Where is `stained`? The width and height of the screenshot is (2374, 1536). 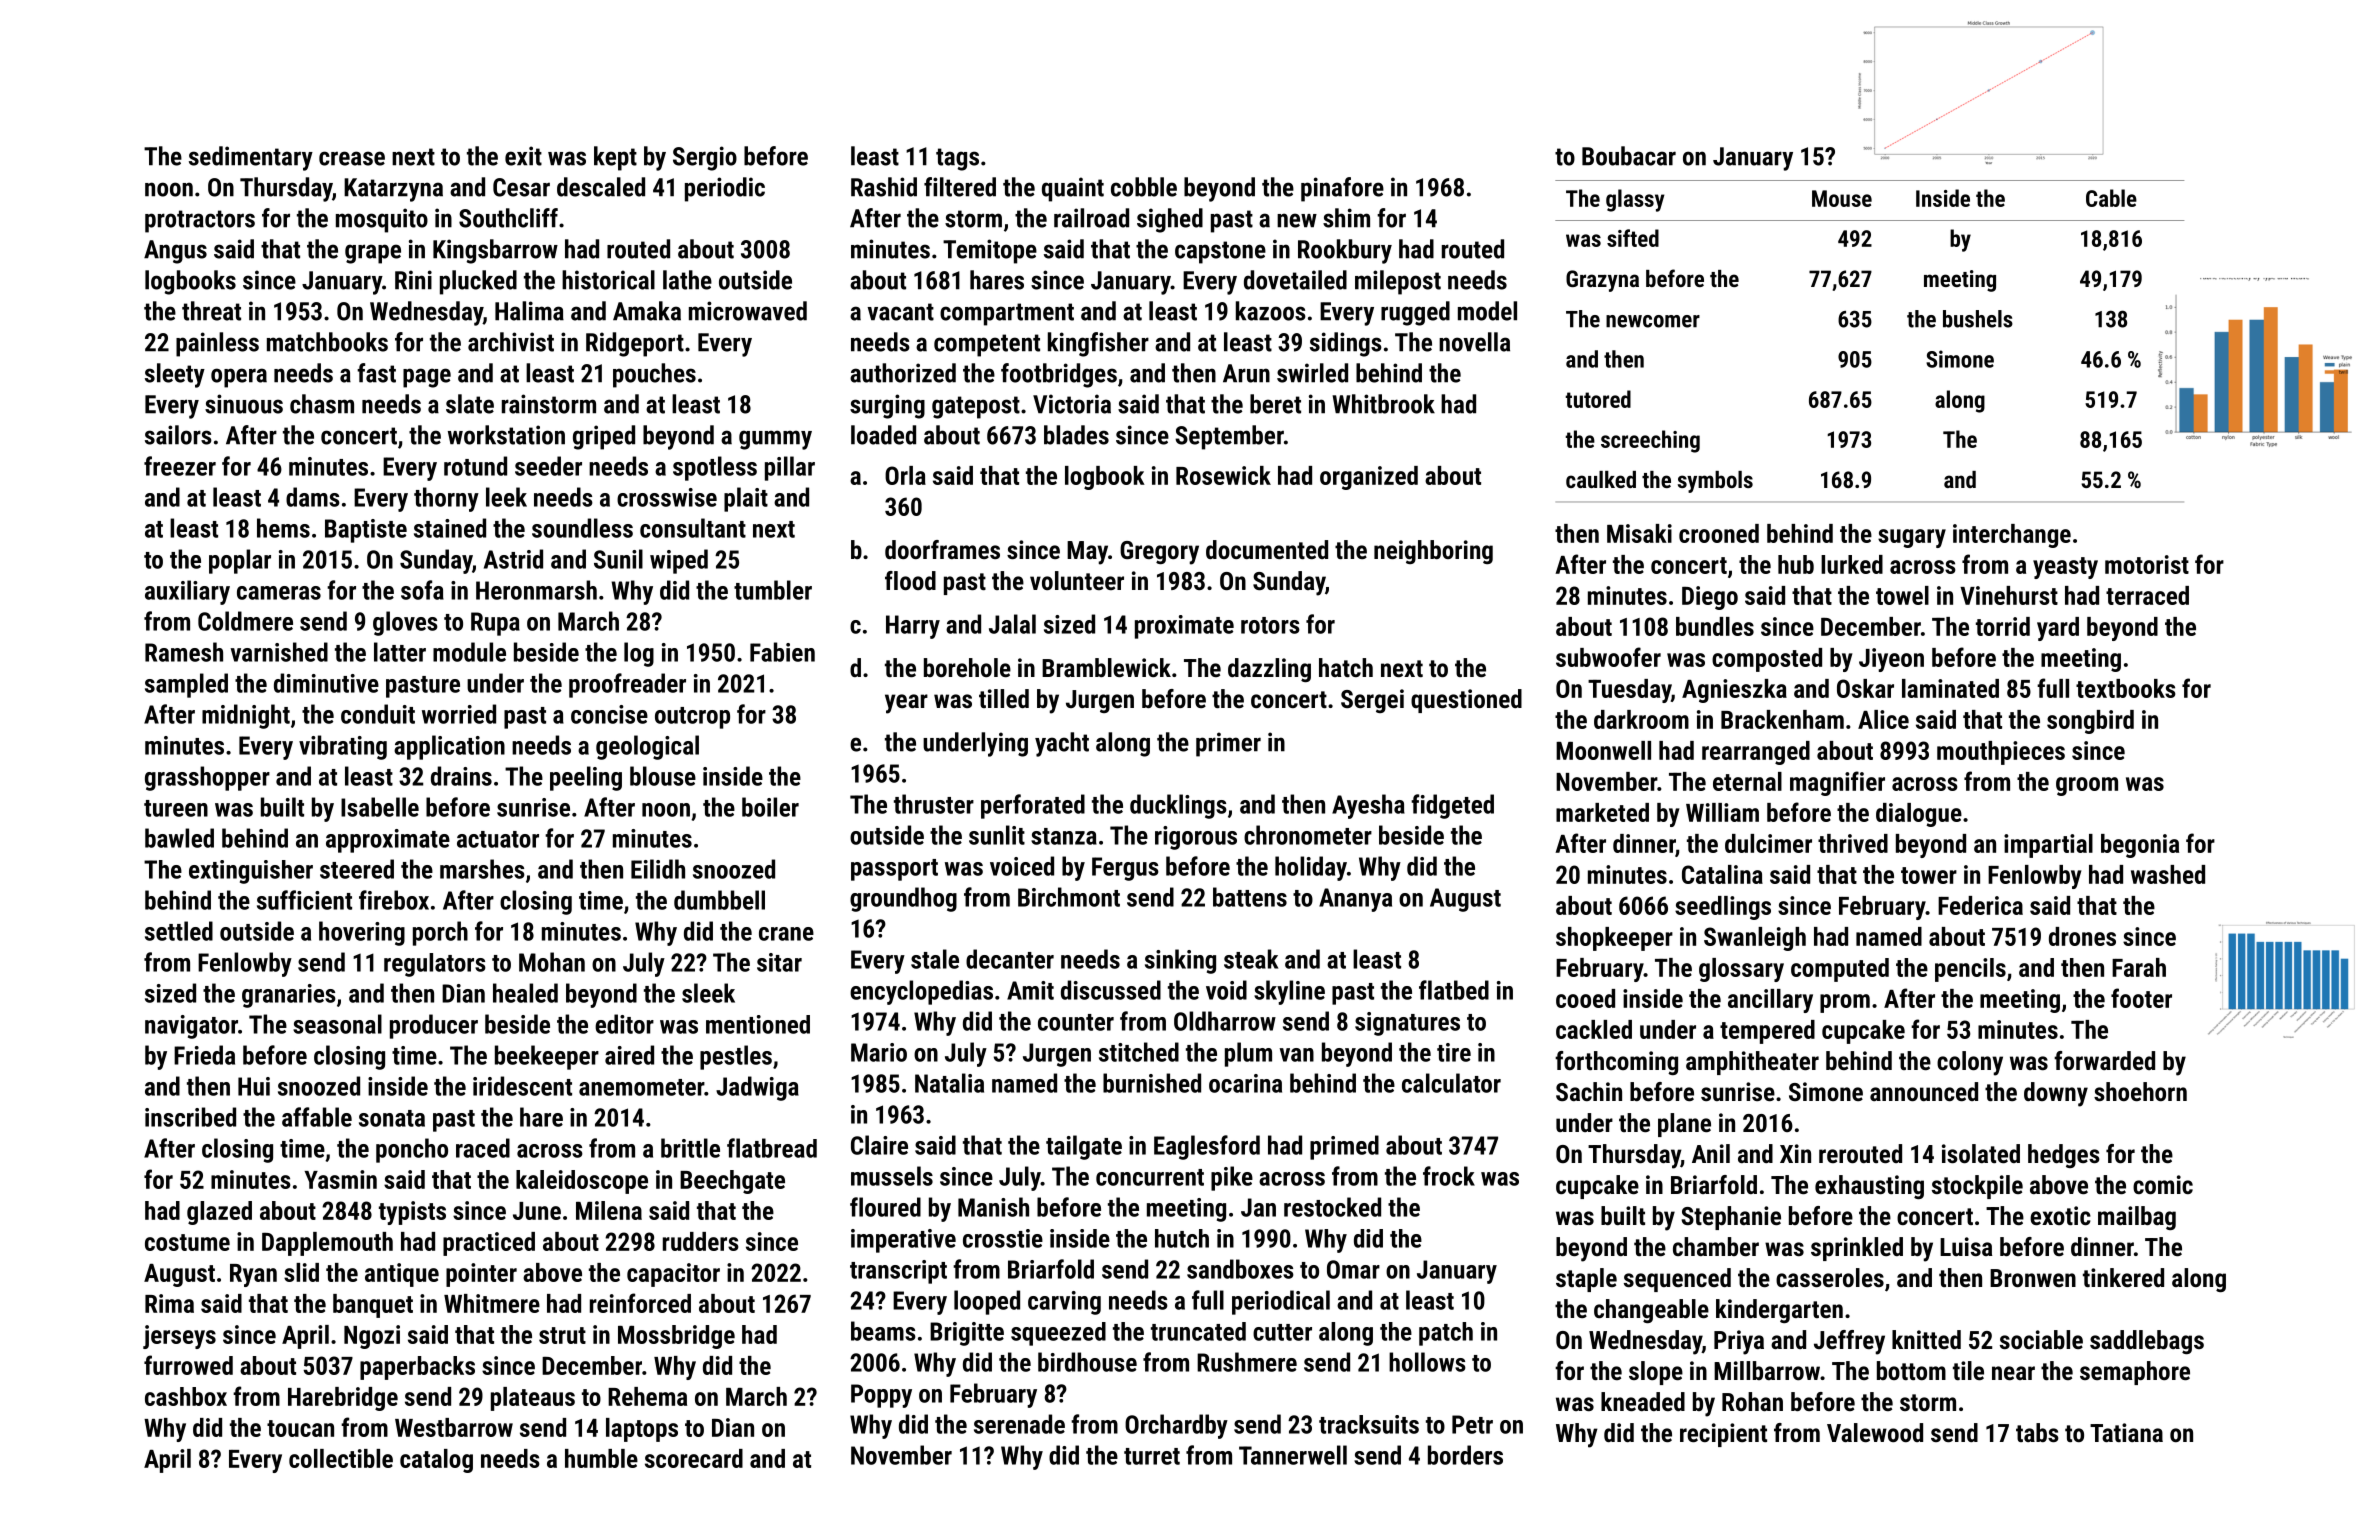
stained is located at coordinates (450, 528).
